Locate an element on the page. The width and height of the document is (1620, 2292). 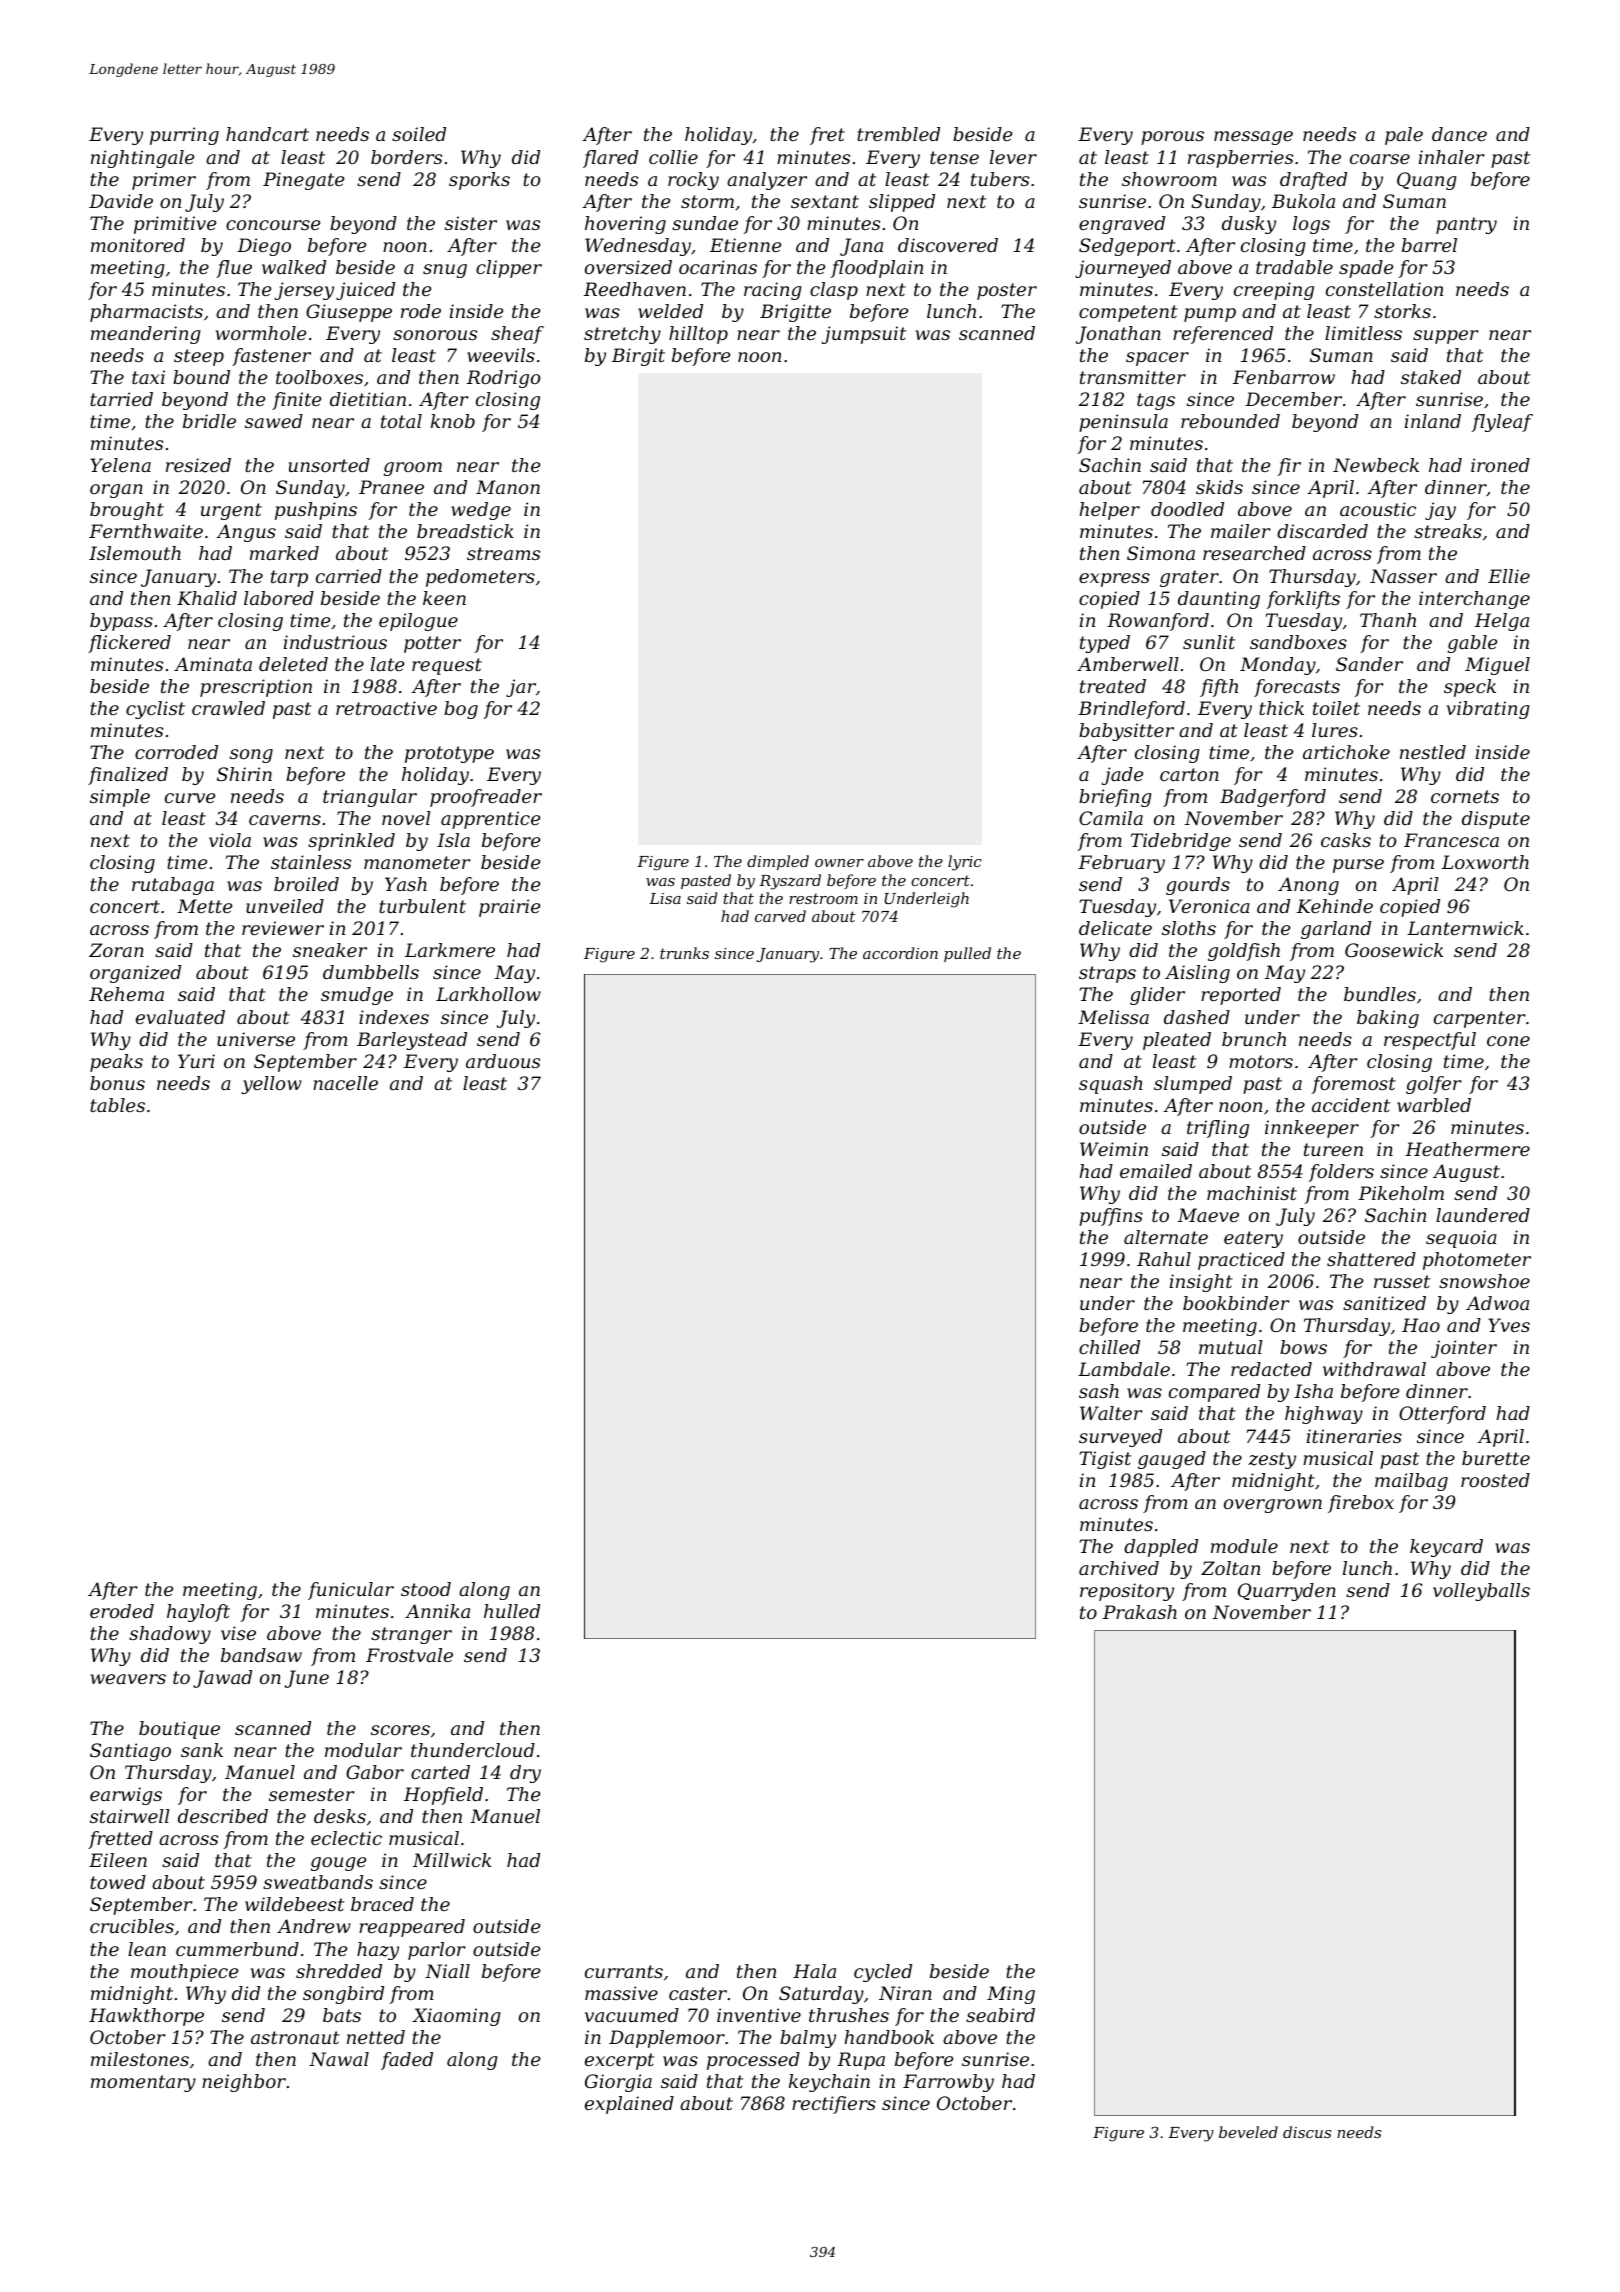
mouthpiece is located at coordinates (184, 1973).
